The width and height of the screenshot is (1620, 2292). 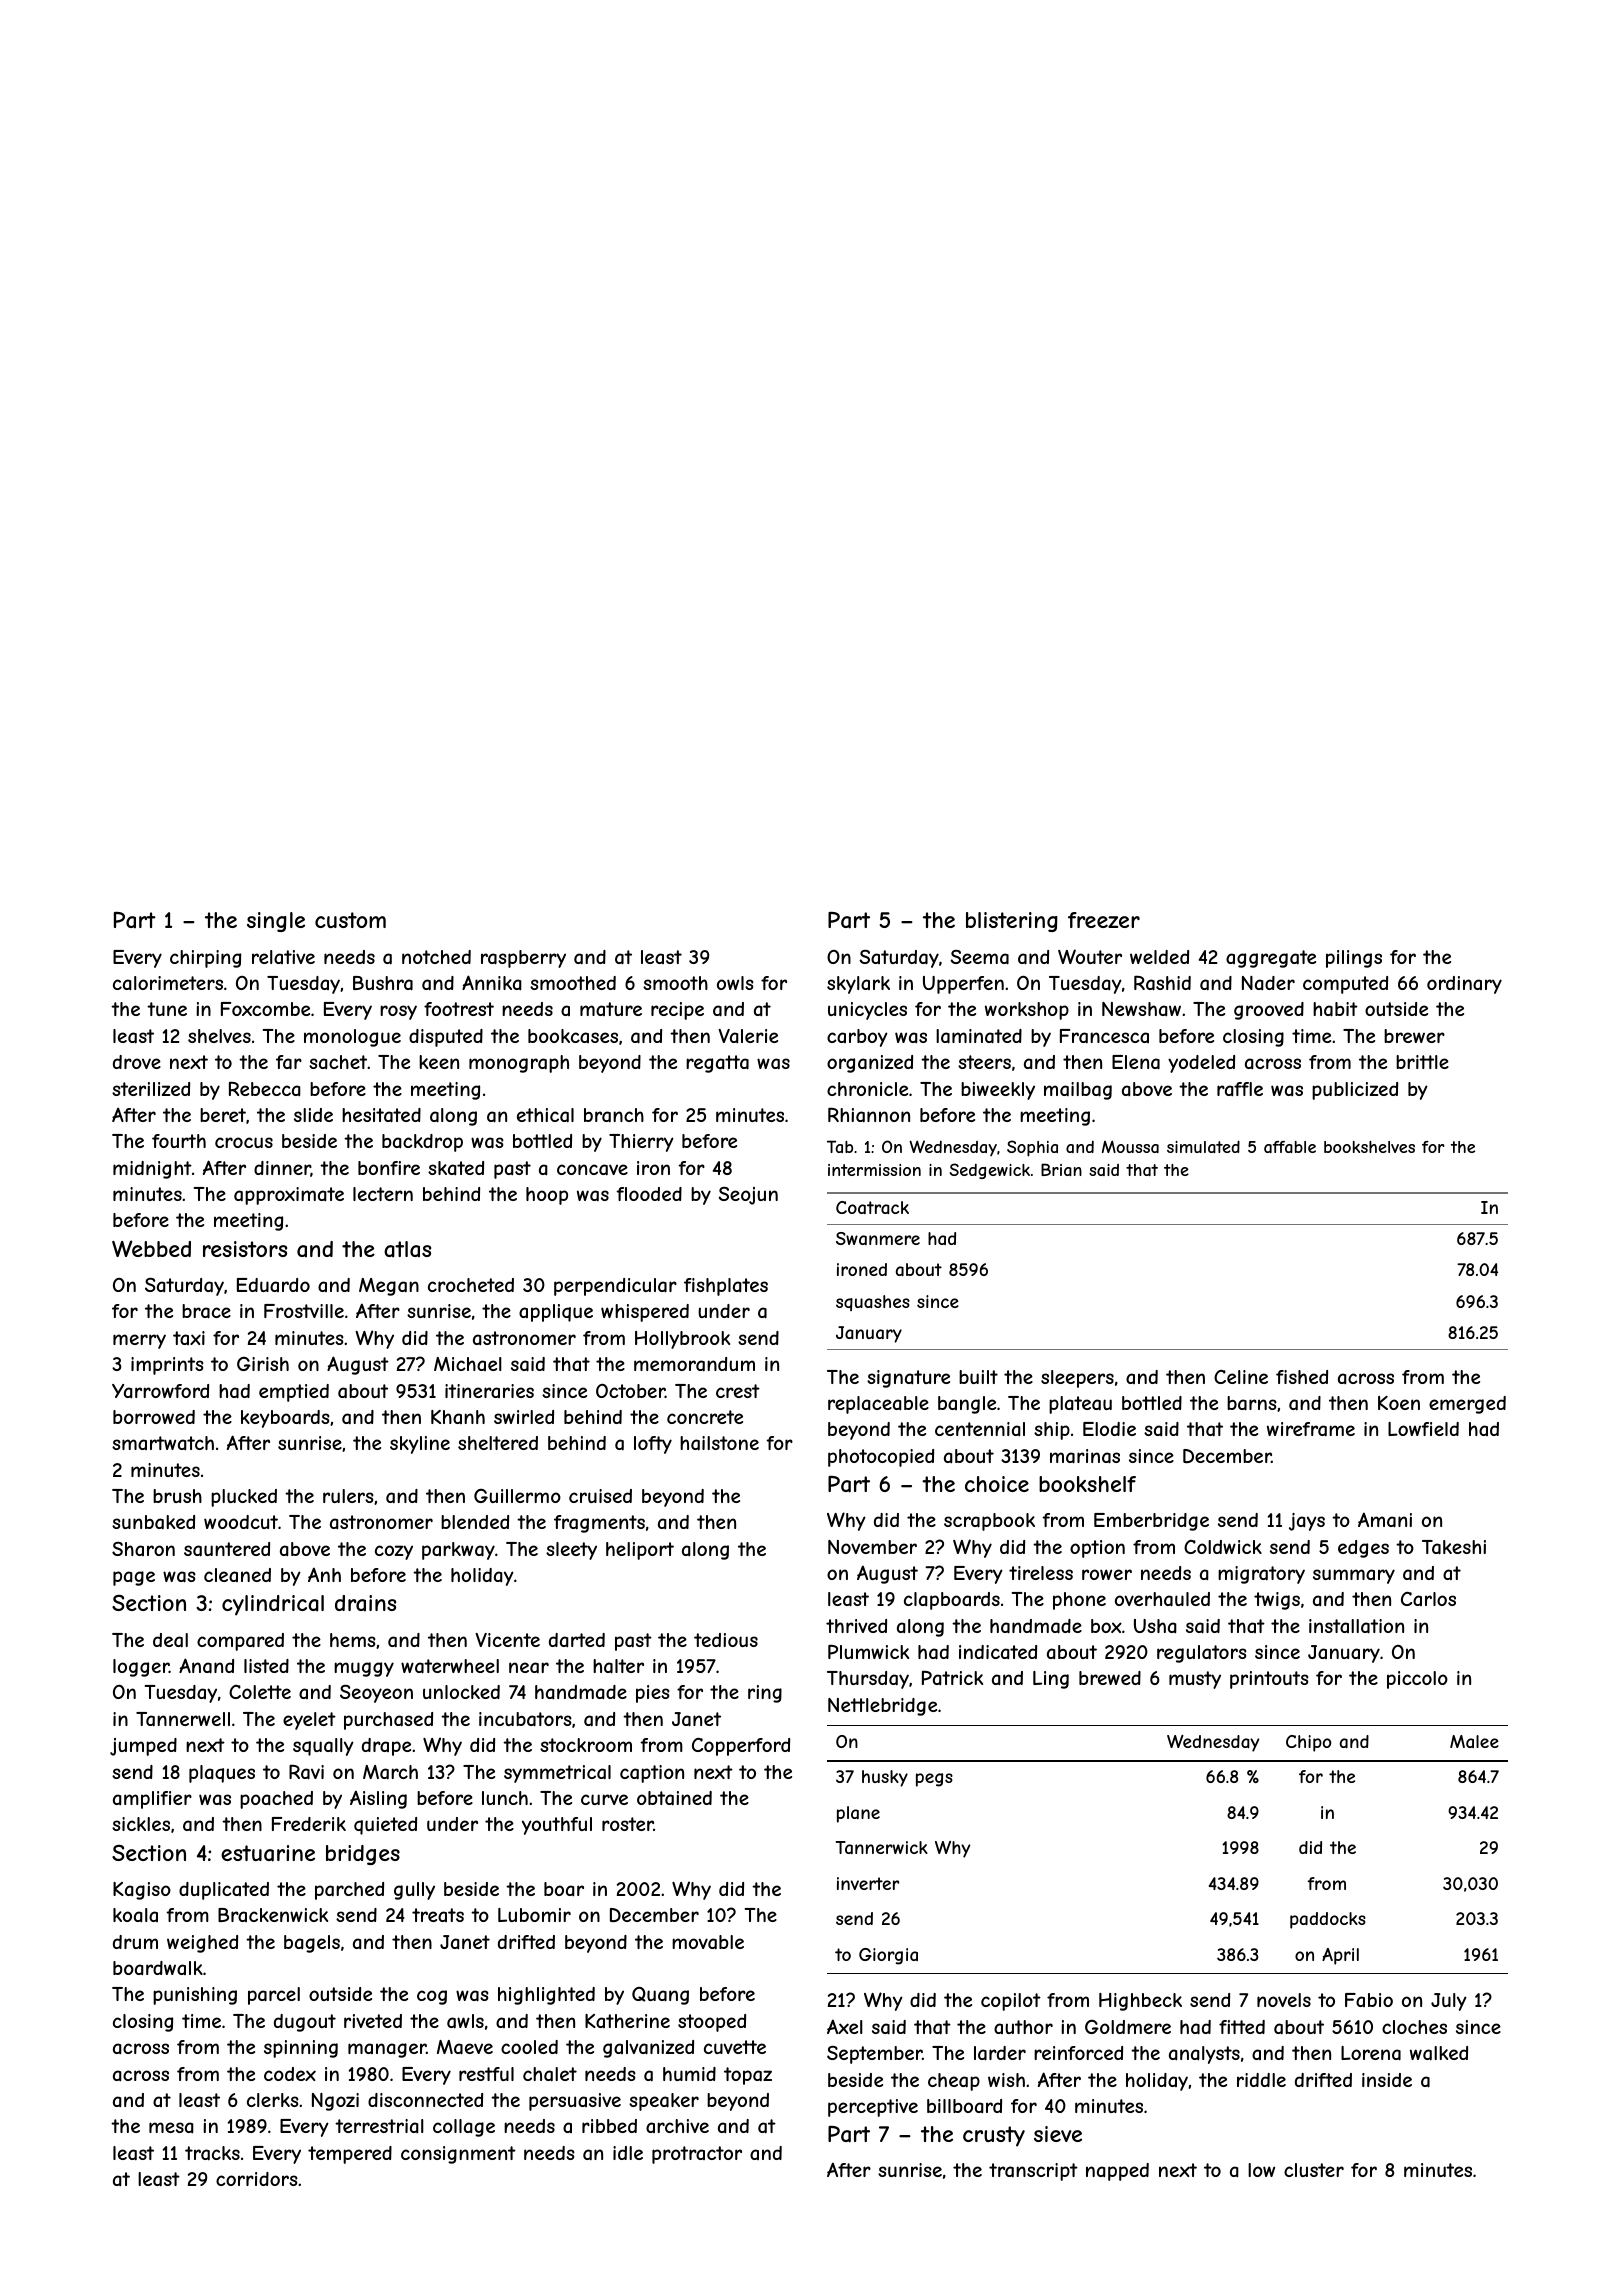 What do you see at coordinates (1314, 2170) in the screenshot?
I see `cluster` at bounding box center [1314, 2170].
